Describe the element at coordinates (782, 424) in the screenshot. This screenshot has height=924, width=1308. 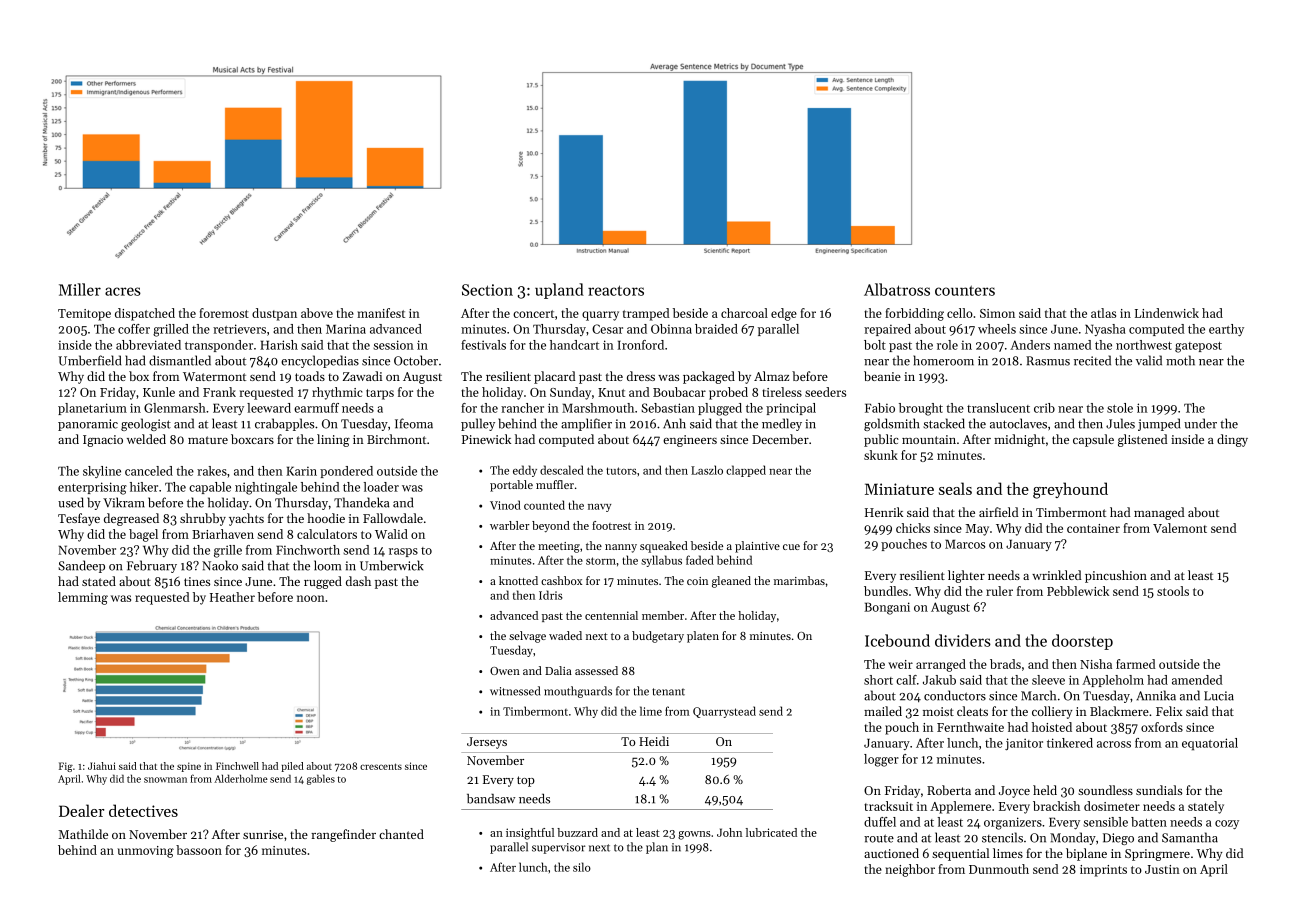
I see `medley` at that location.
